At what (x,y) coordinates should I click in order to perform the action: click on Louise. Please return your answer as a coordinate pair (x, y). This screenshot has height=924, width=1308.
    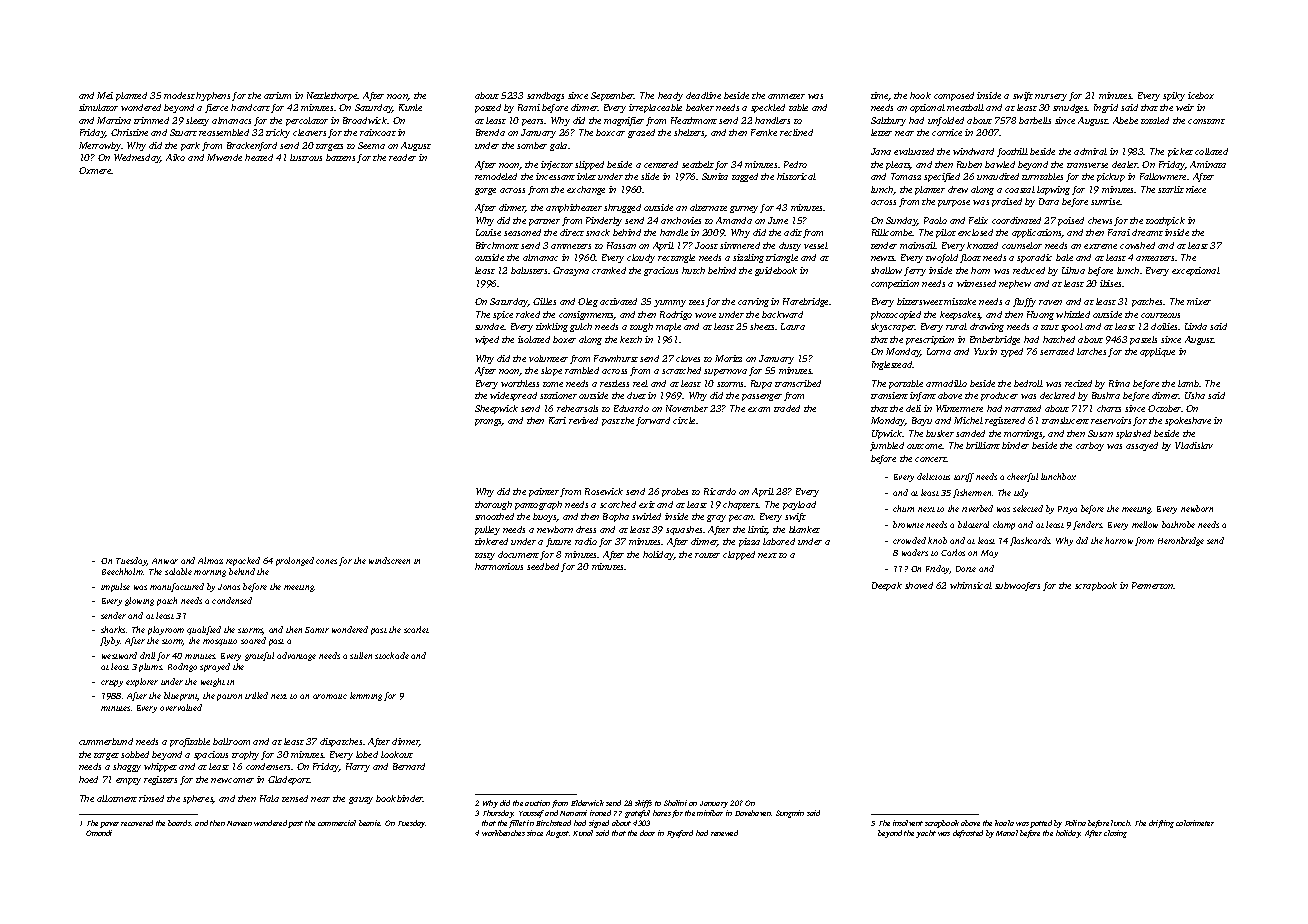
    Looking at the image, I should click on (488, 232).
